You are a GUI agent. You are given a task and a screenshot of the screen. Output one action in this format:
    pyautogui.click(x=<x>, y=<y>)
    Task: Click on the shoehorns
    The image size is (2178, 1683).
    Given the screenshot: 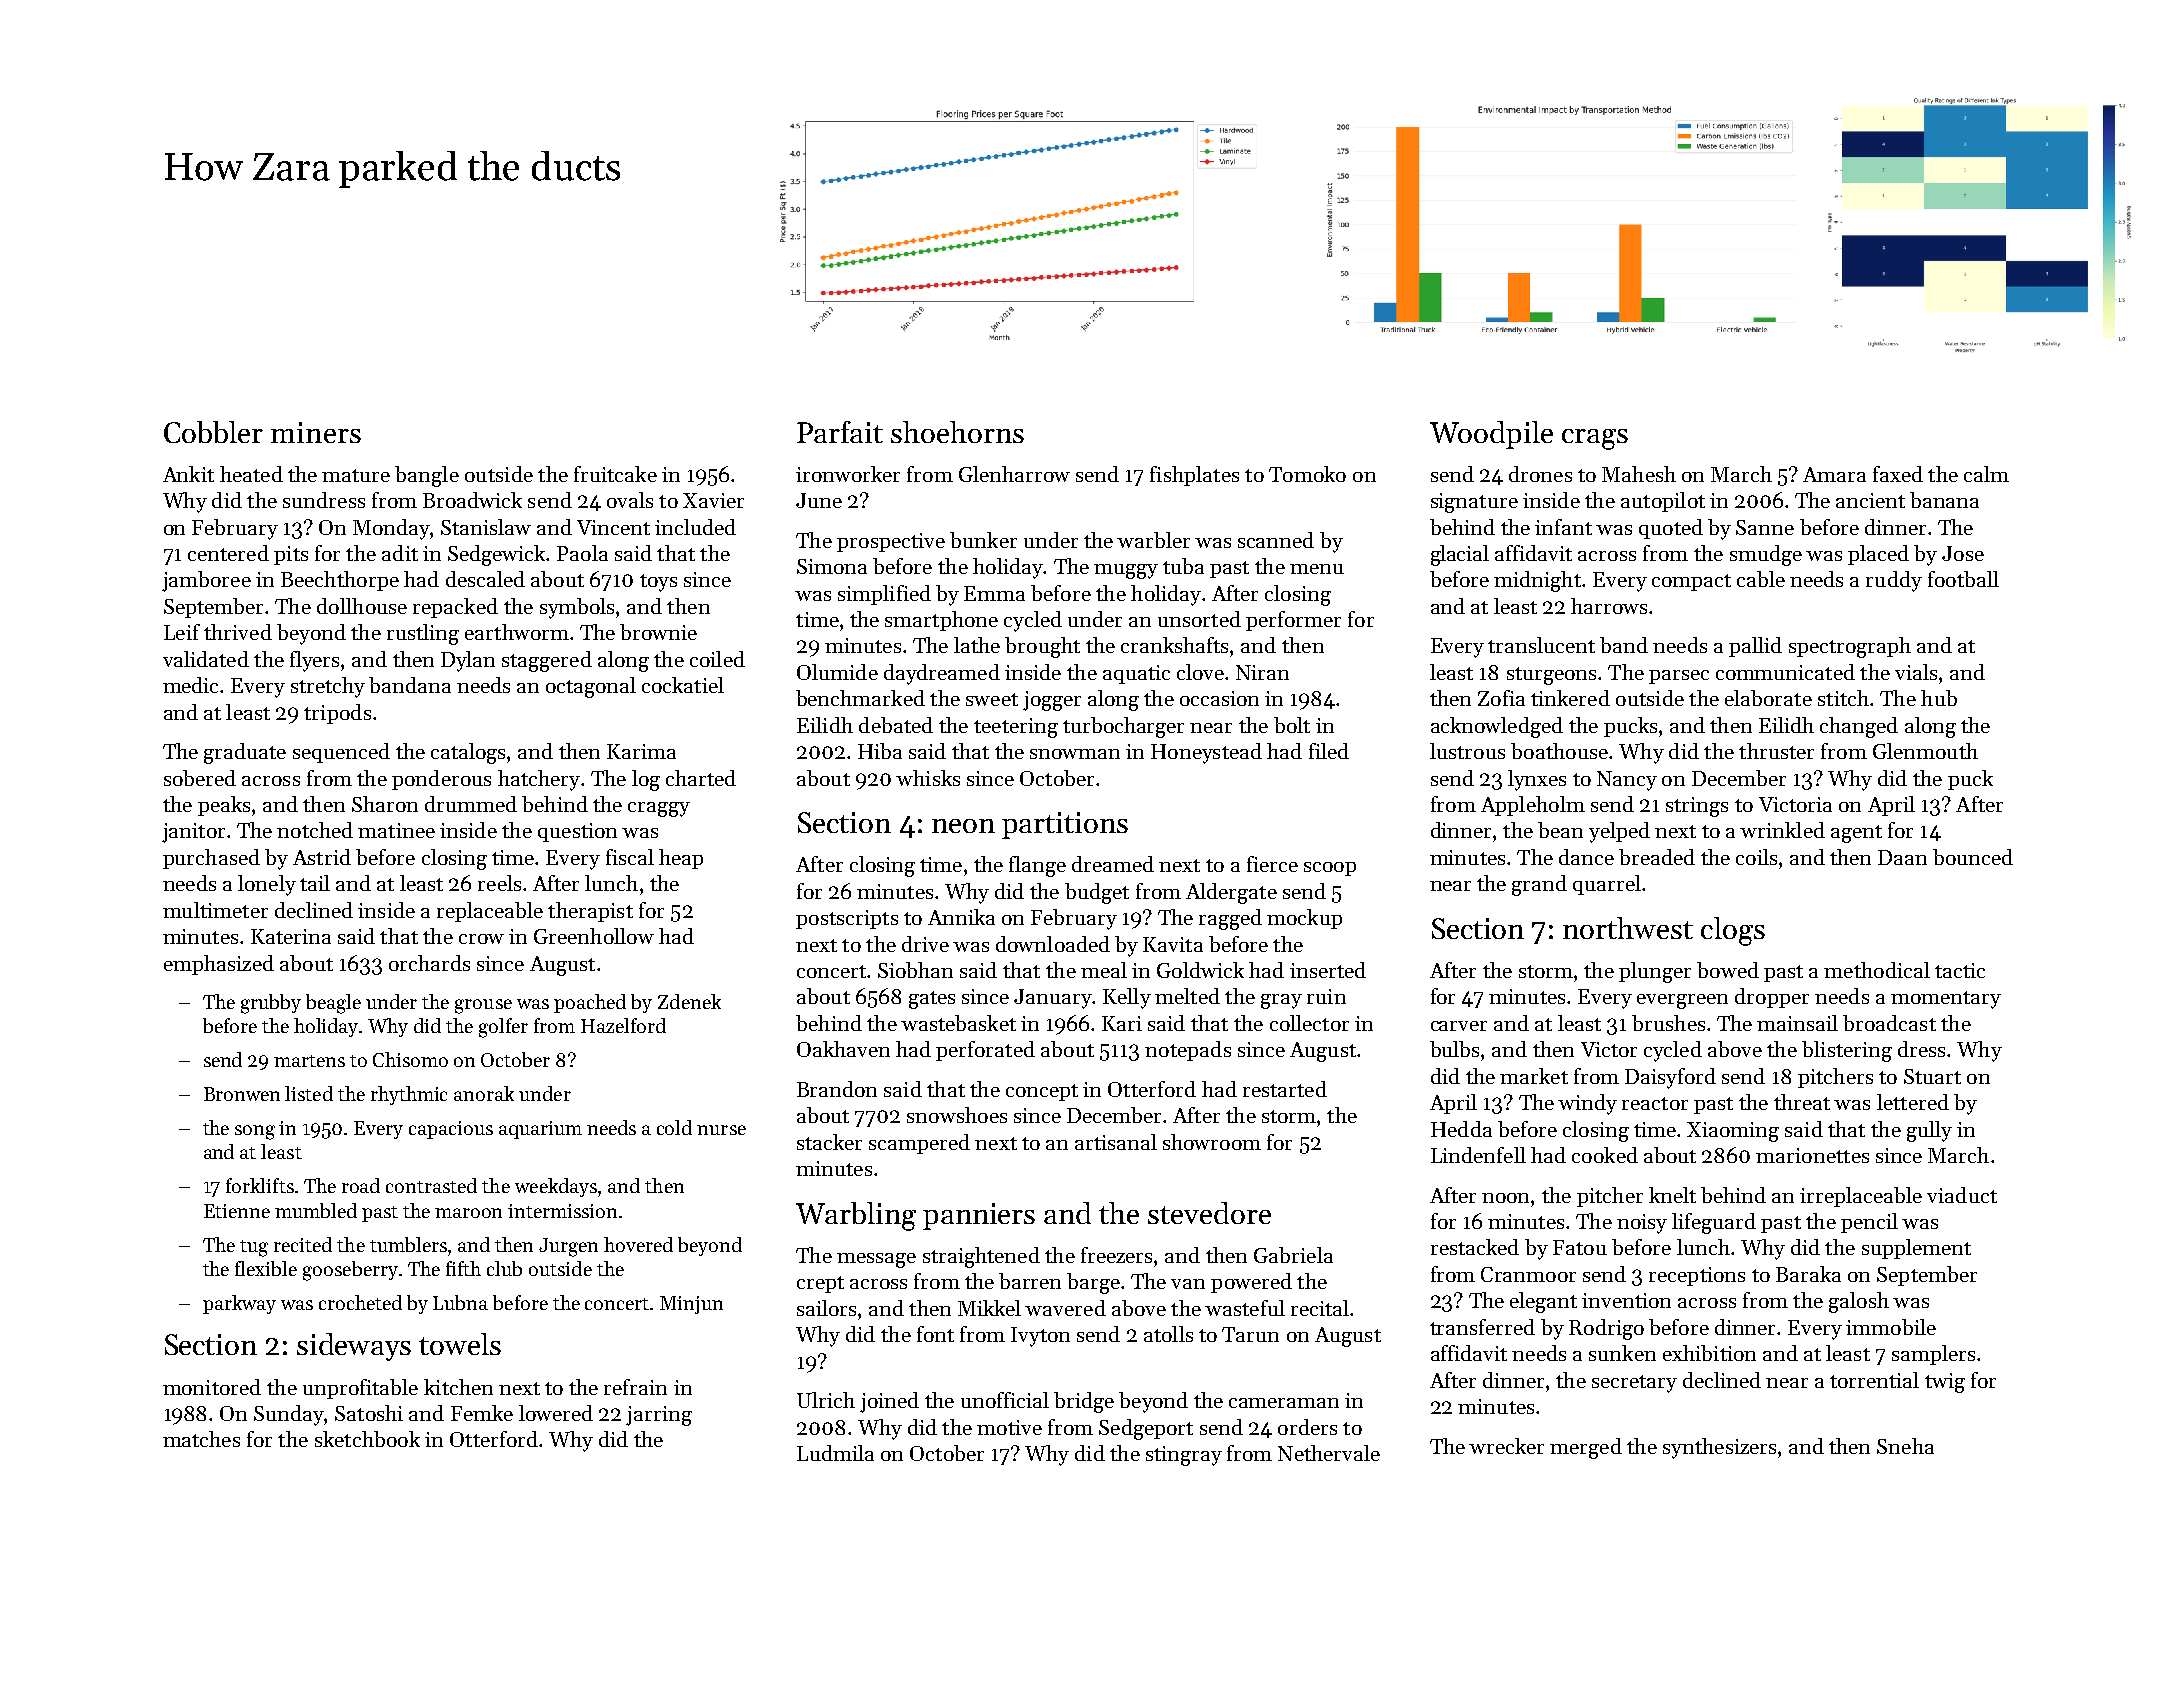 What is the action you would take?
    pyautogui.click(x=957, y=432)
